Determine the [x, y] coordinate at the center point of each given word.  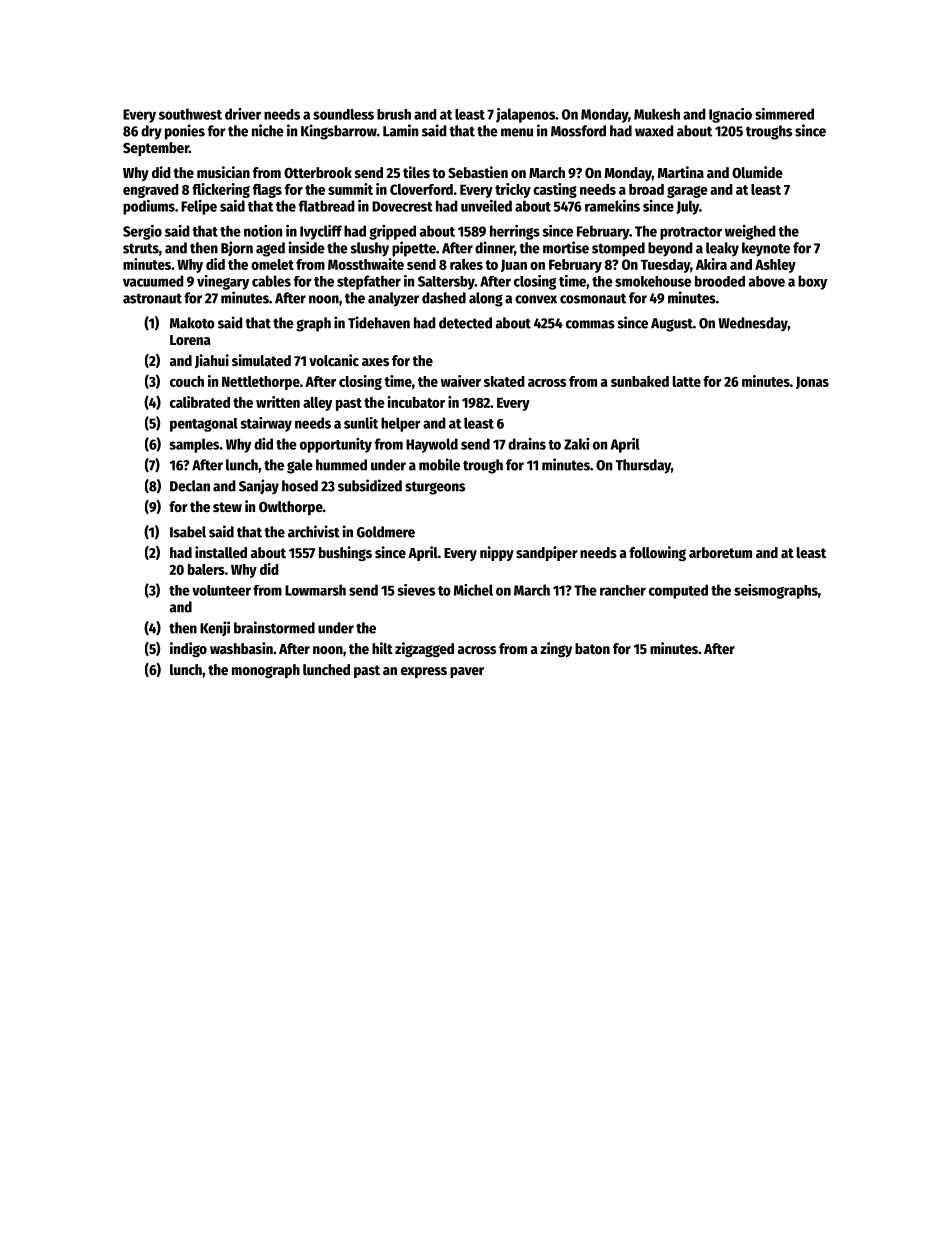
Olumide [757, 172]
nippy [497, 553]
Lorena [190, 340]
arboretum [720, 552]
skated [504, 381]
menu [517, 132]
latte [687, 381]
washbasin [241, 648]
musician [223, 172]
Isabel [188, 532]
